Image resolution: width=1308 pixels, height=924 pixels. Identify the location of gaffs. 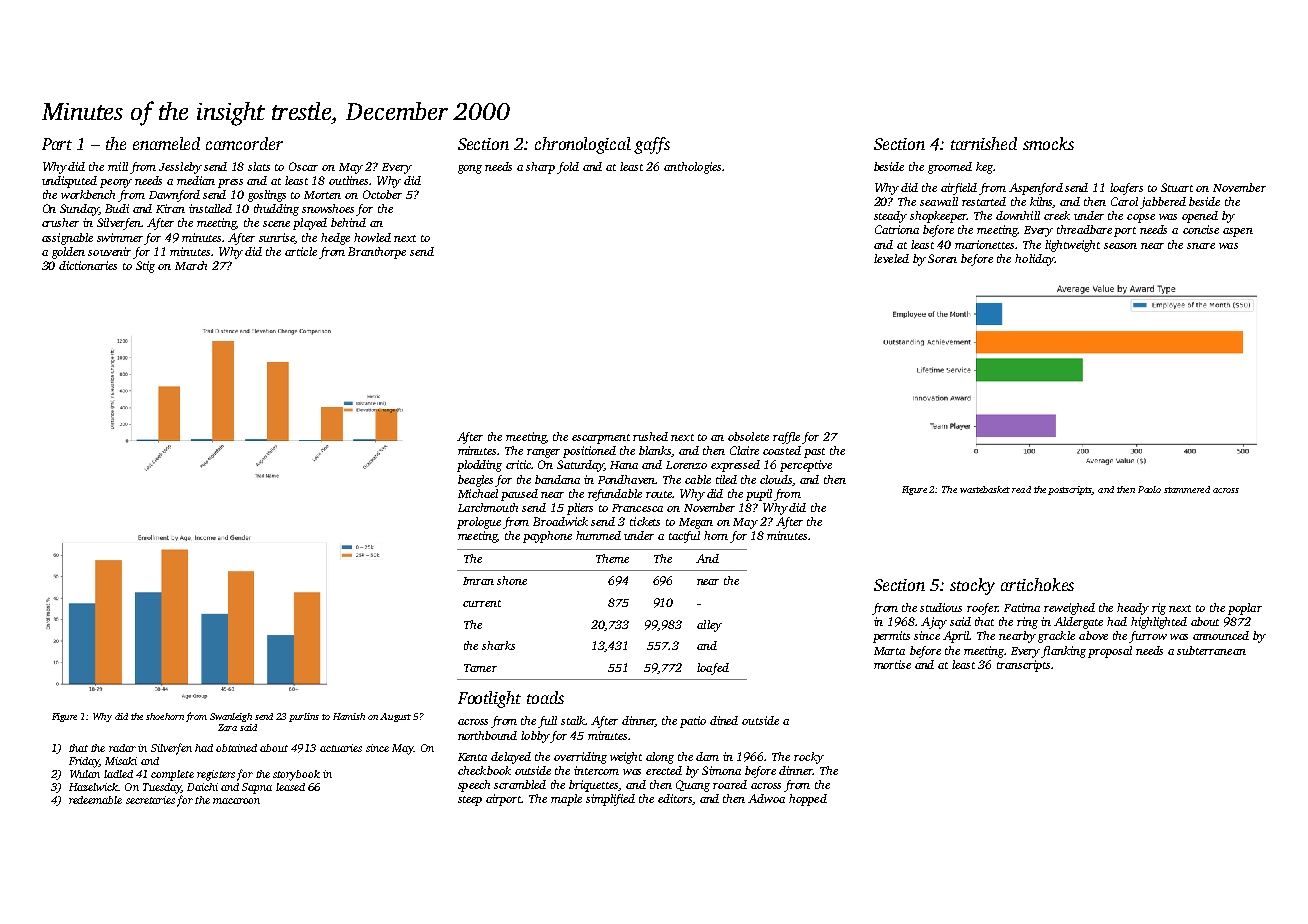
(652, 145).
